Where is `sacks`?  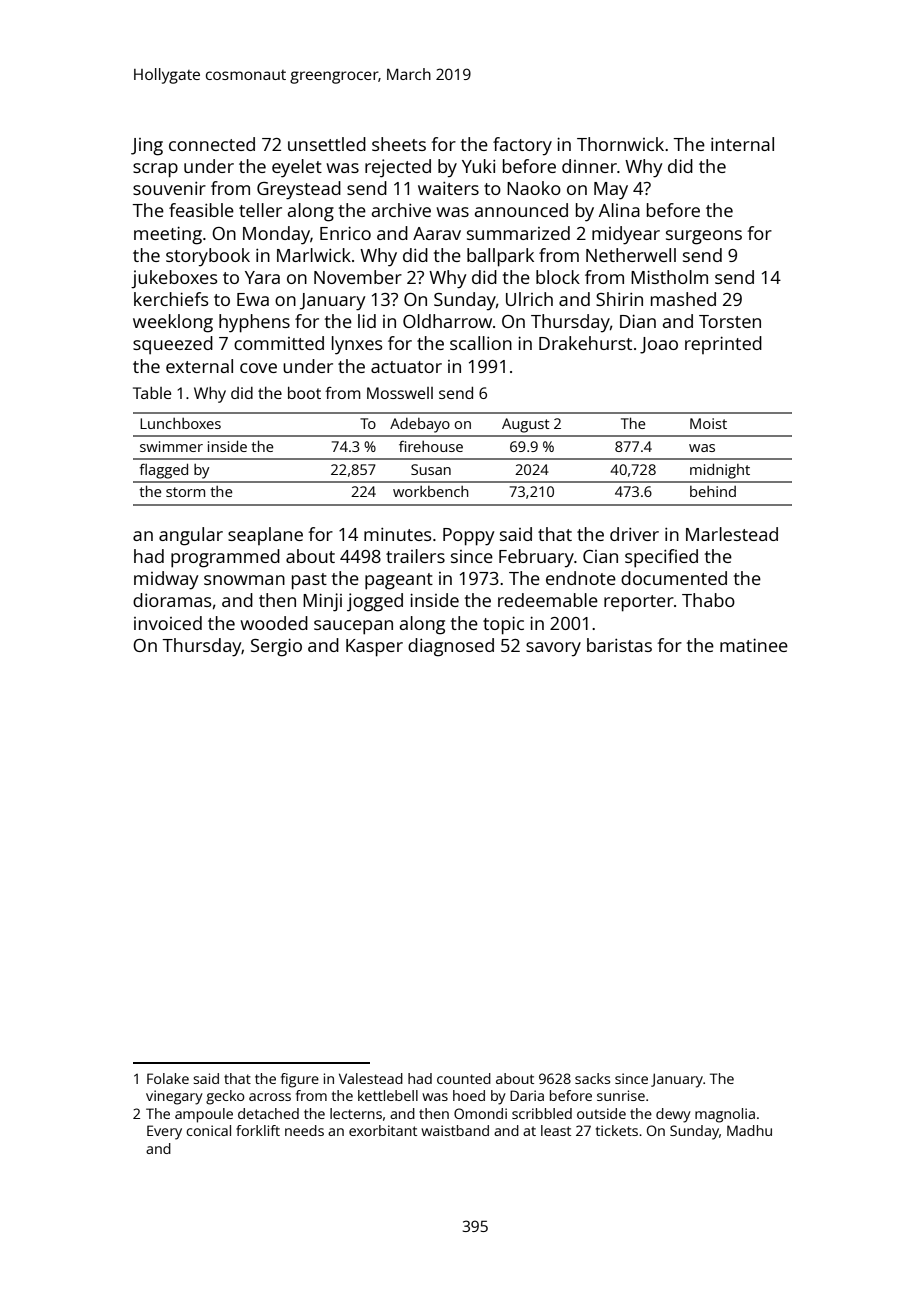
sacks is located at coordinates (592, 1078).
